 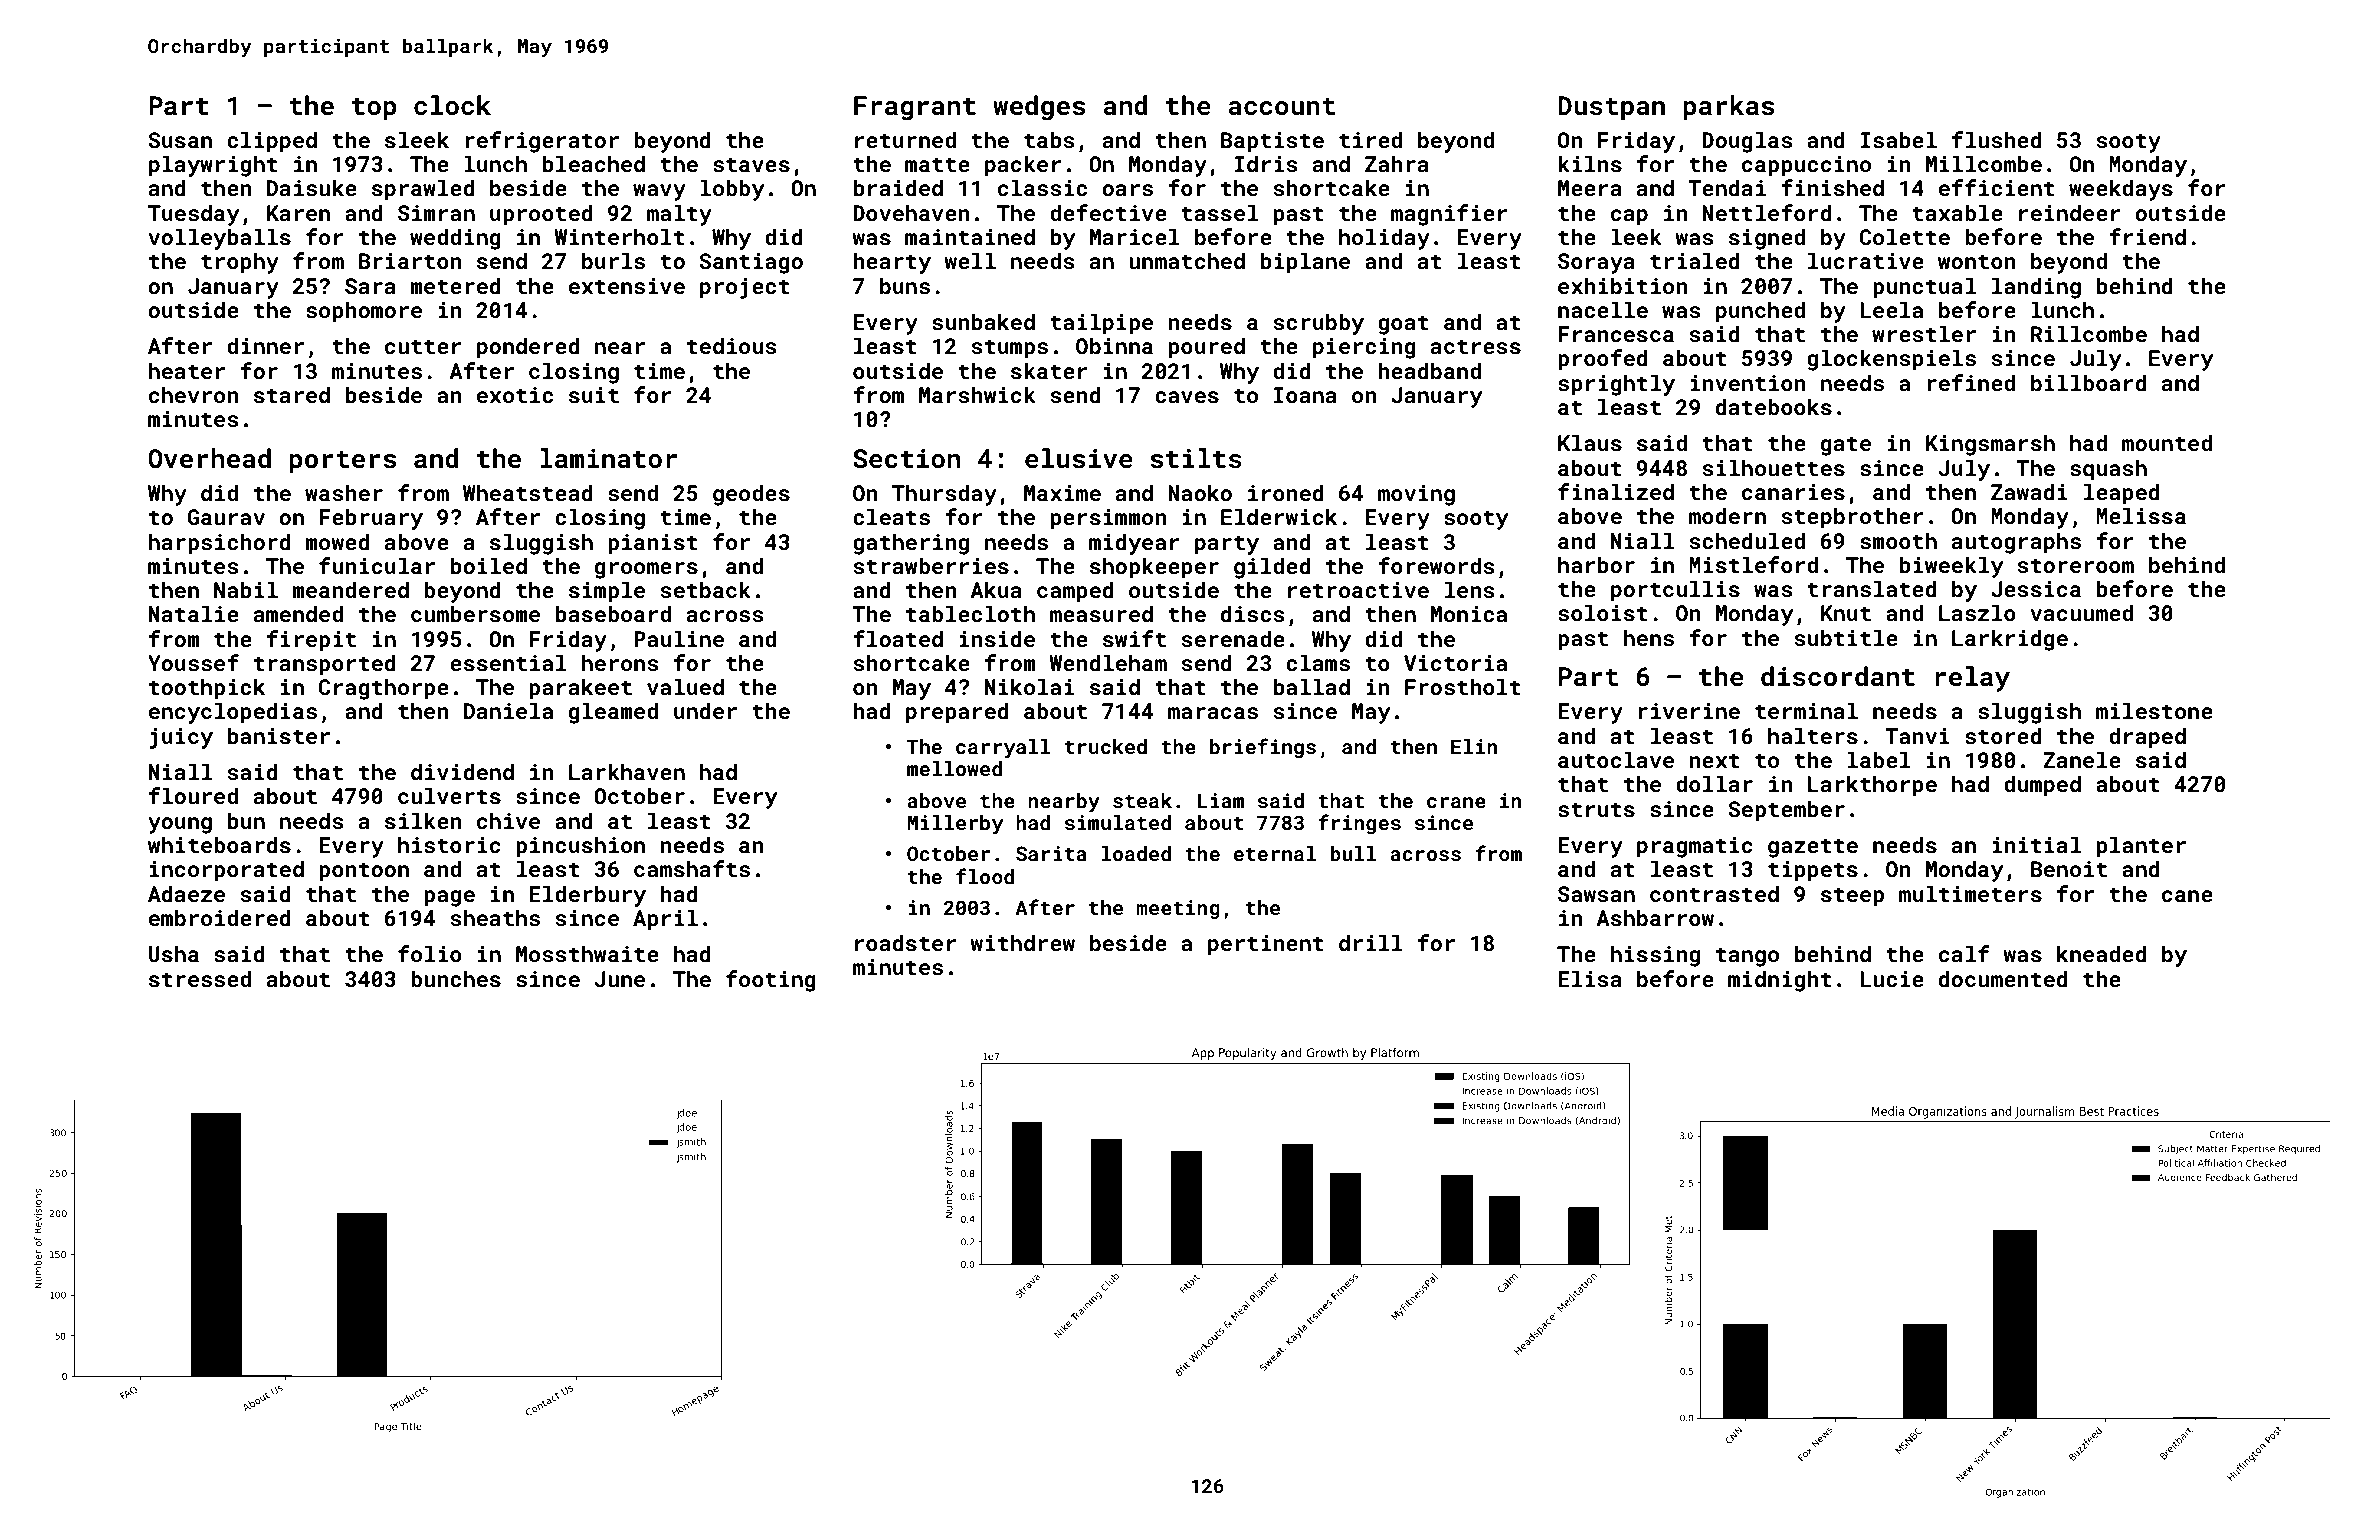 I want to click on parkas, so click(x=1729, y=108).
